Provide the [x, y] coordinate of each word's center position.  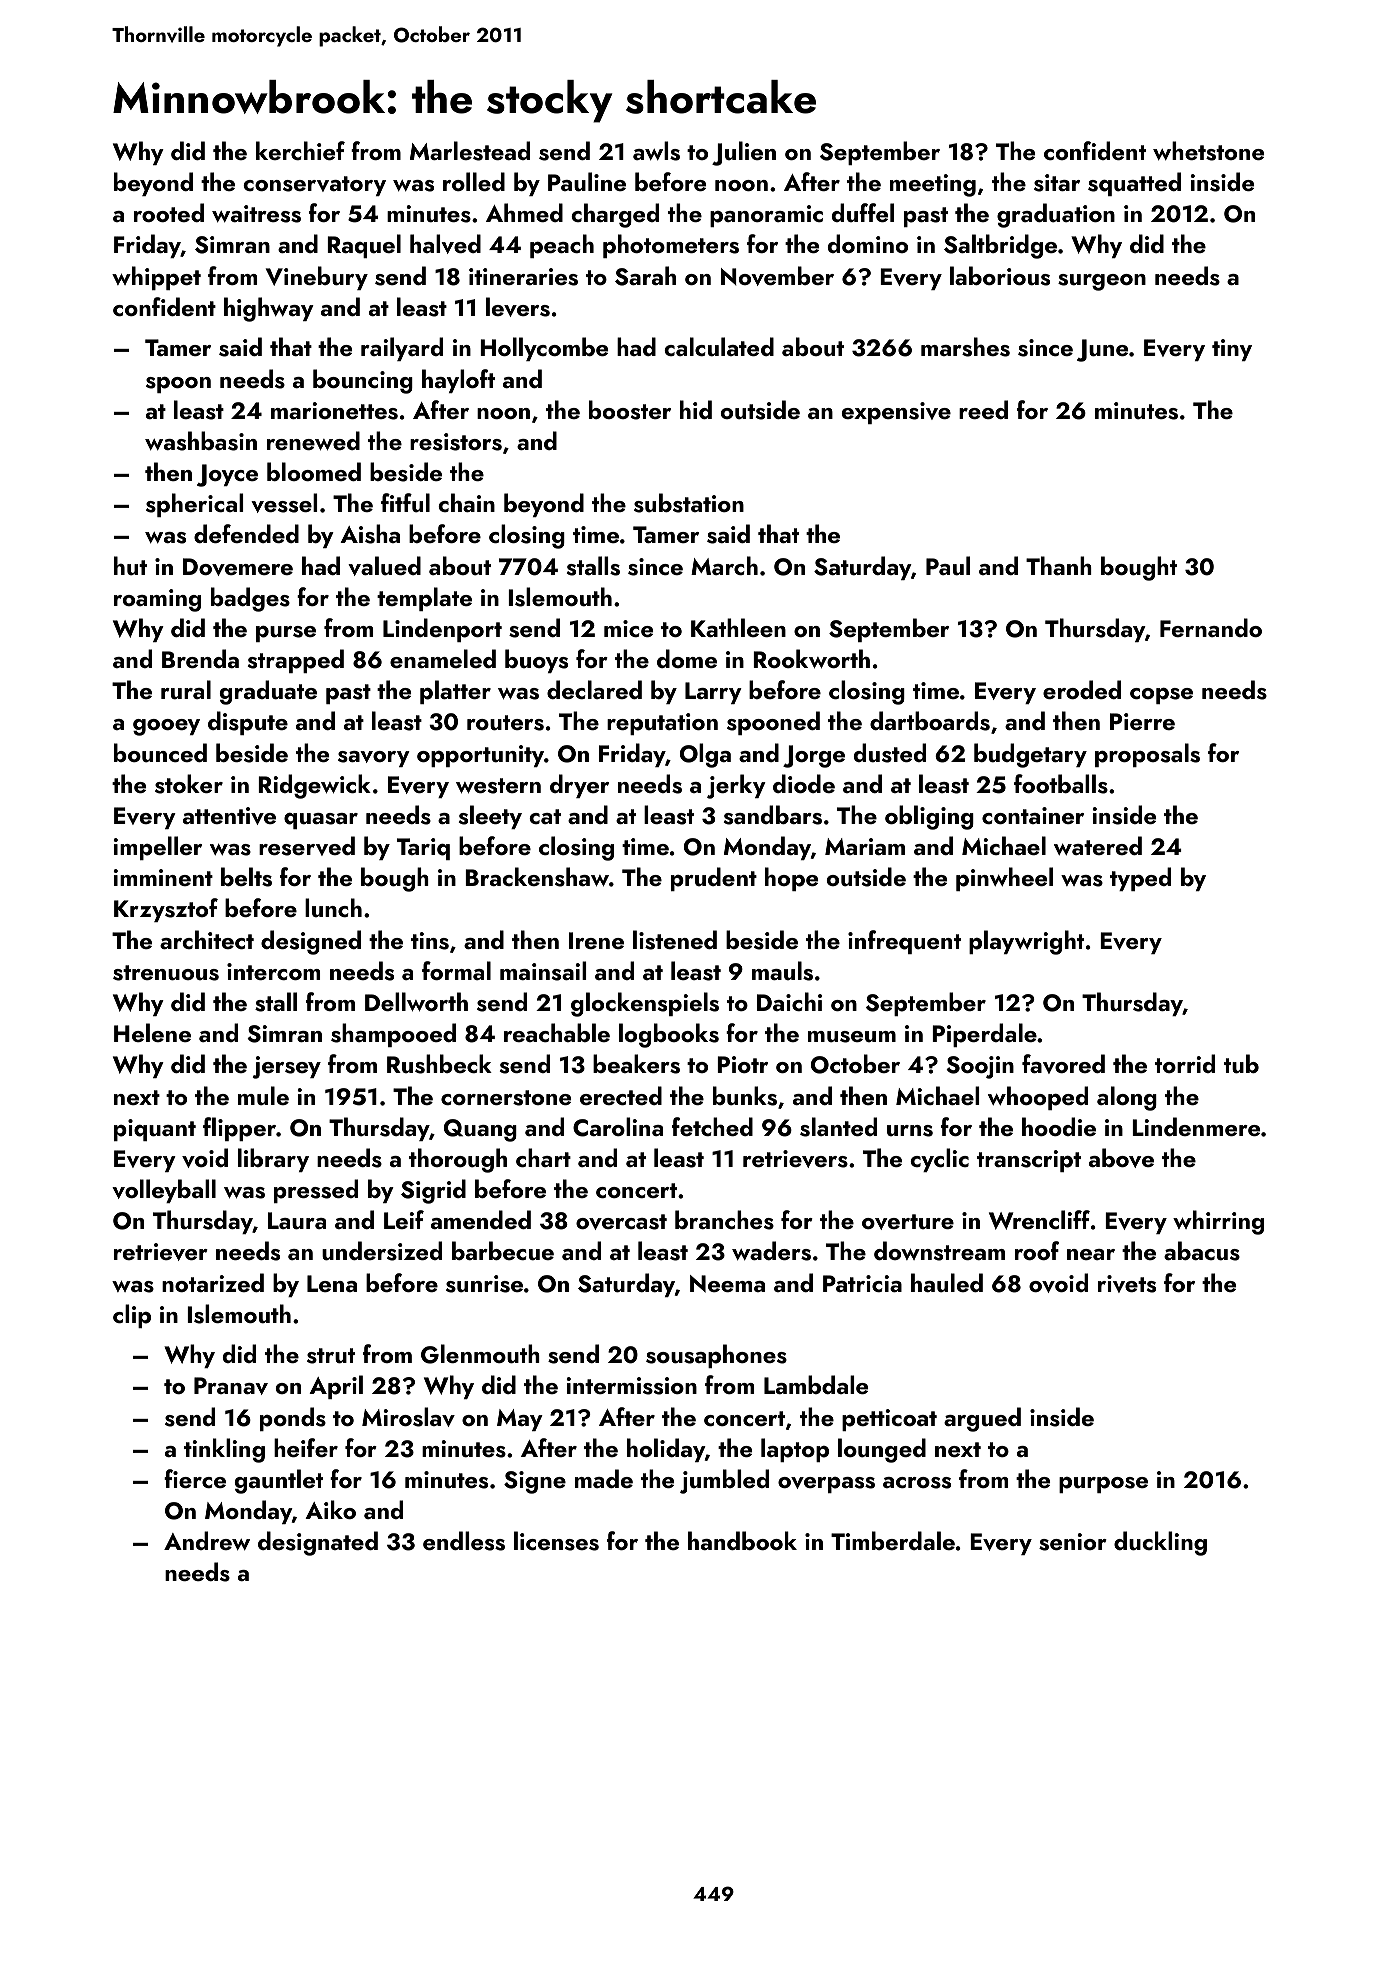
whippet [156, 278]
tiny [1232, 350]
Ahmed [524, 212]
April [336, 1387]
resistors [456, 442]
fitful [405, 503]
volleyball [164, 1191]
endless [464, 1541]
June [1102, 350]
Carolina [618, 1127]
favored [1063, 1064]
